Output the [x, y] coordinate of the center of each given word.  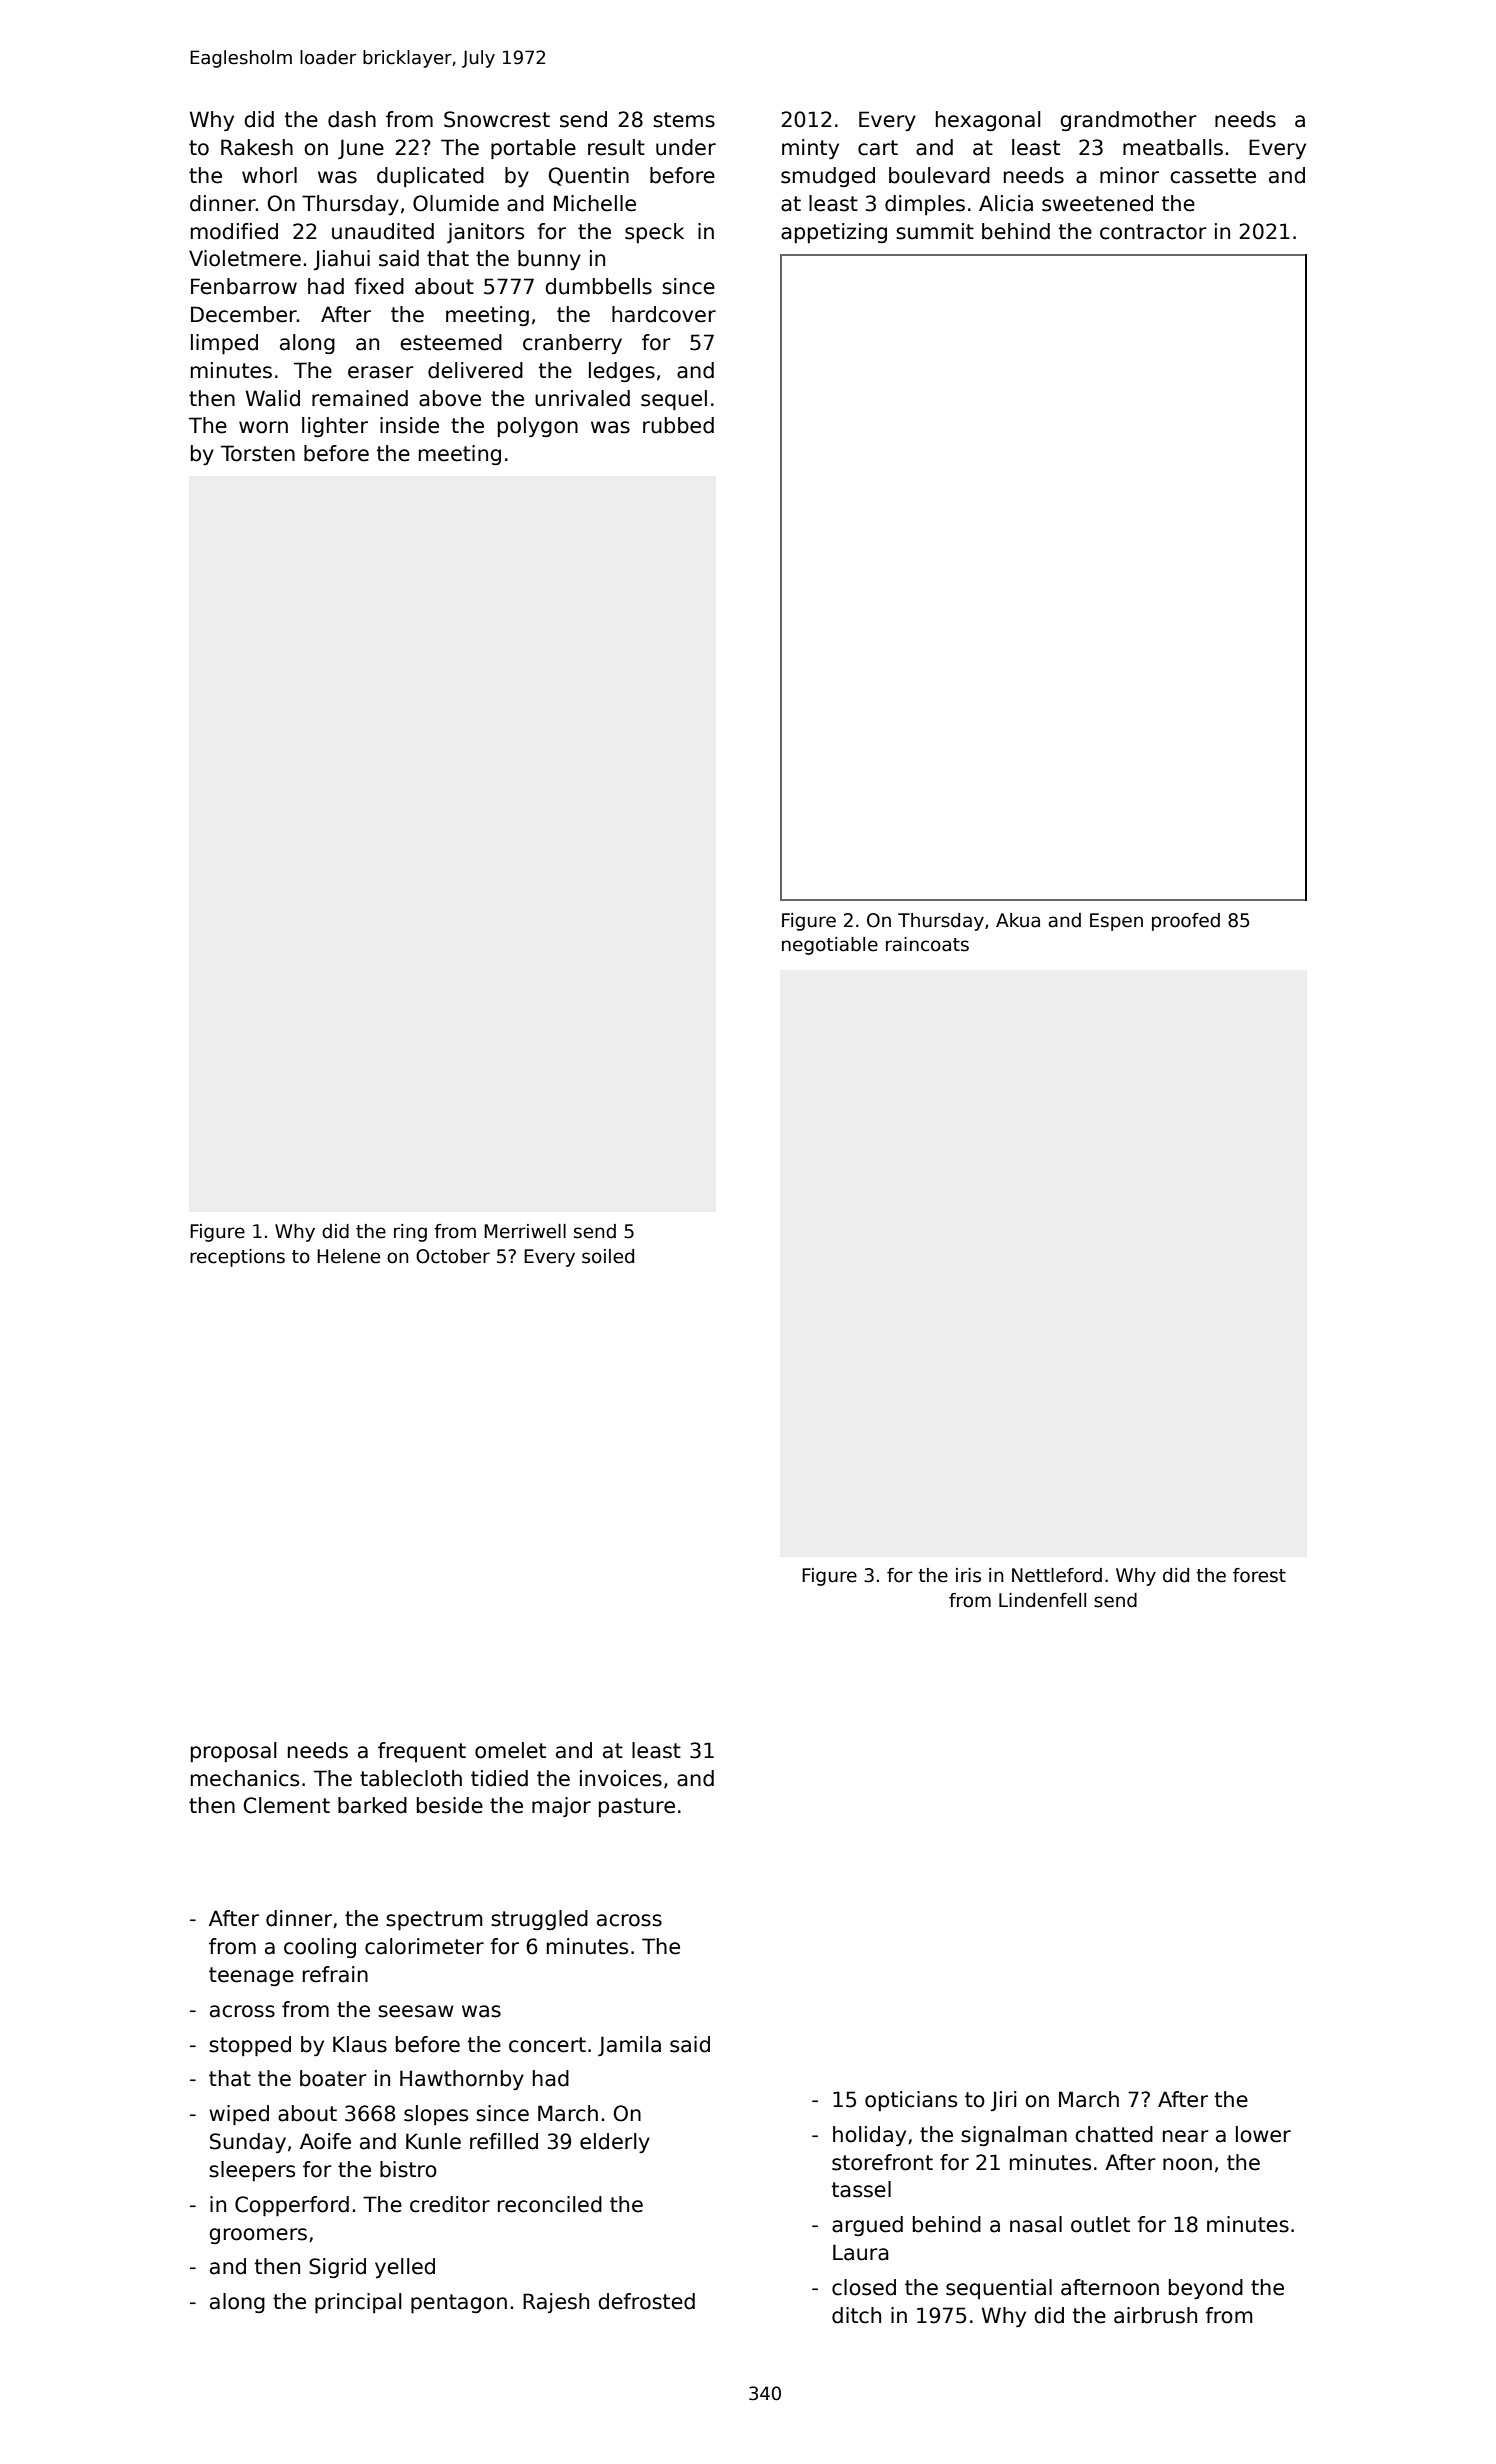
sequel [674, 400]
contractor [1153, 232]
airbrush [1155, 2315]
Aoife [325, 2141]
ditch [856, 2315]
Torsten [258, 453]
